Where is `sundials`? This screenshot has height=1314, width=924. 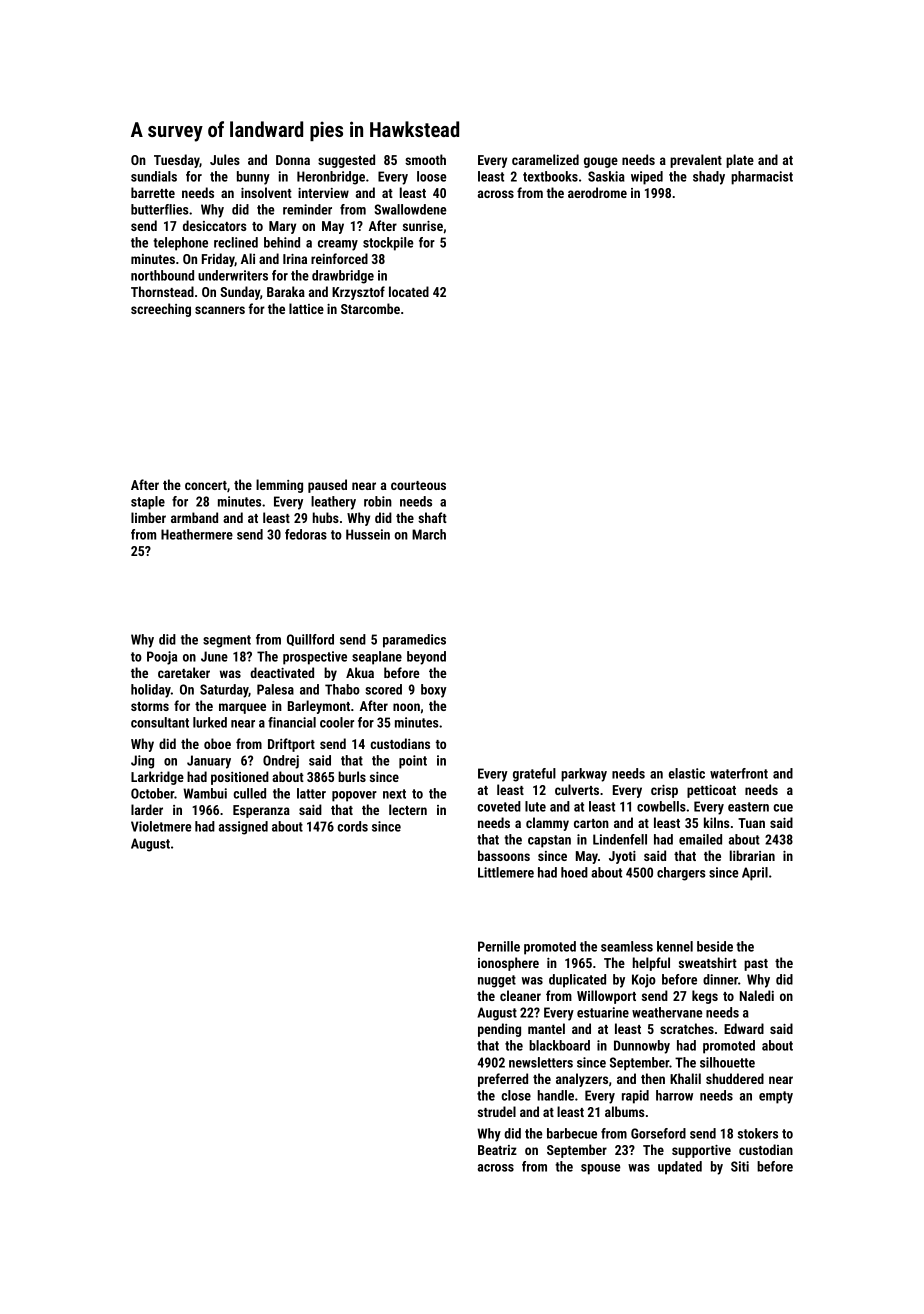
sundials is located at coordinates (154, 176).
